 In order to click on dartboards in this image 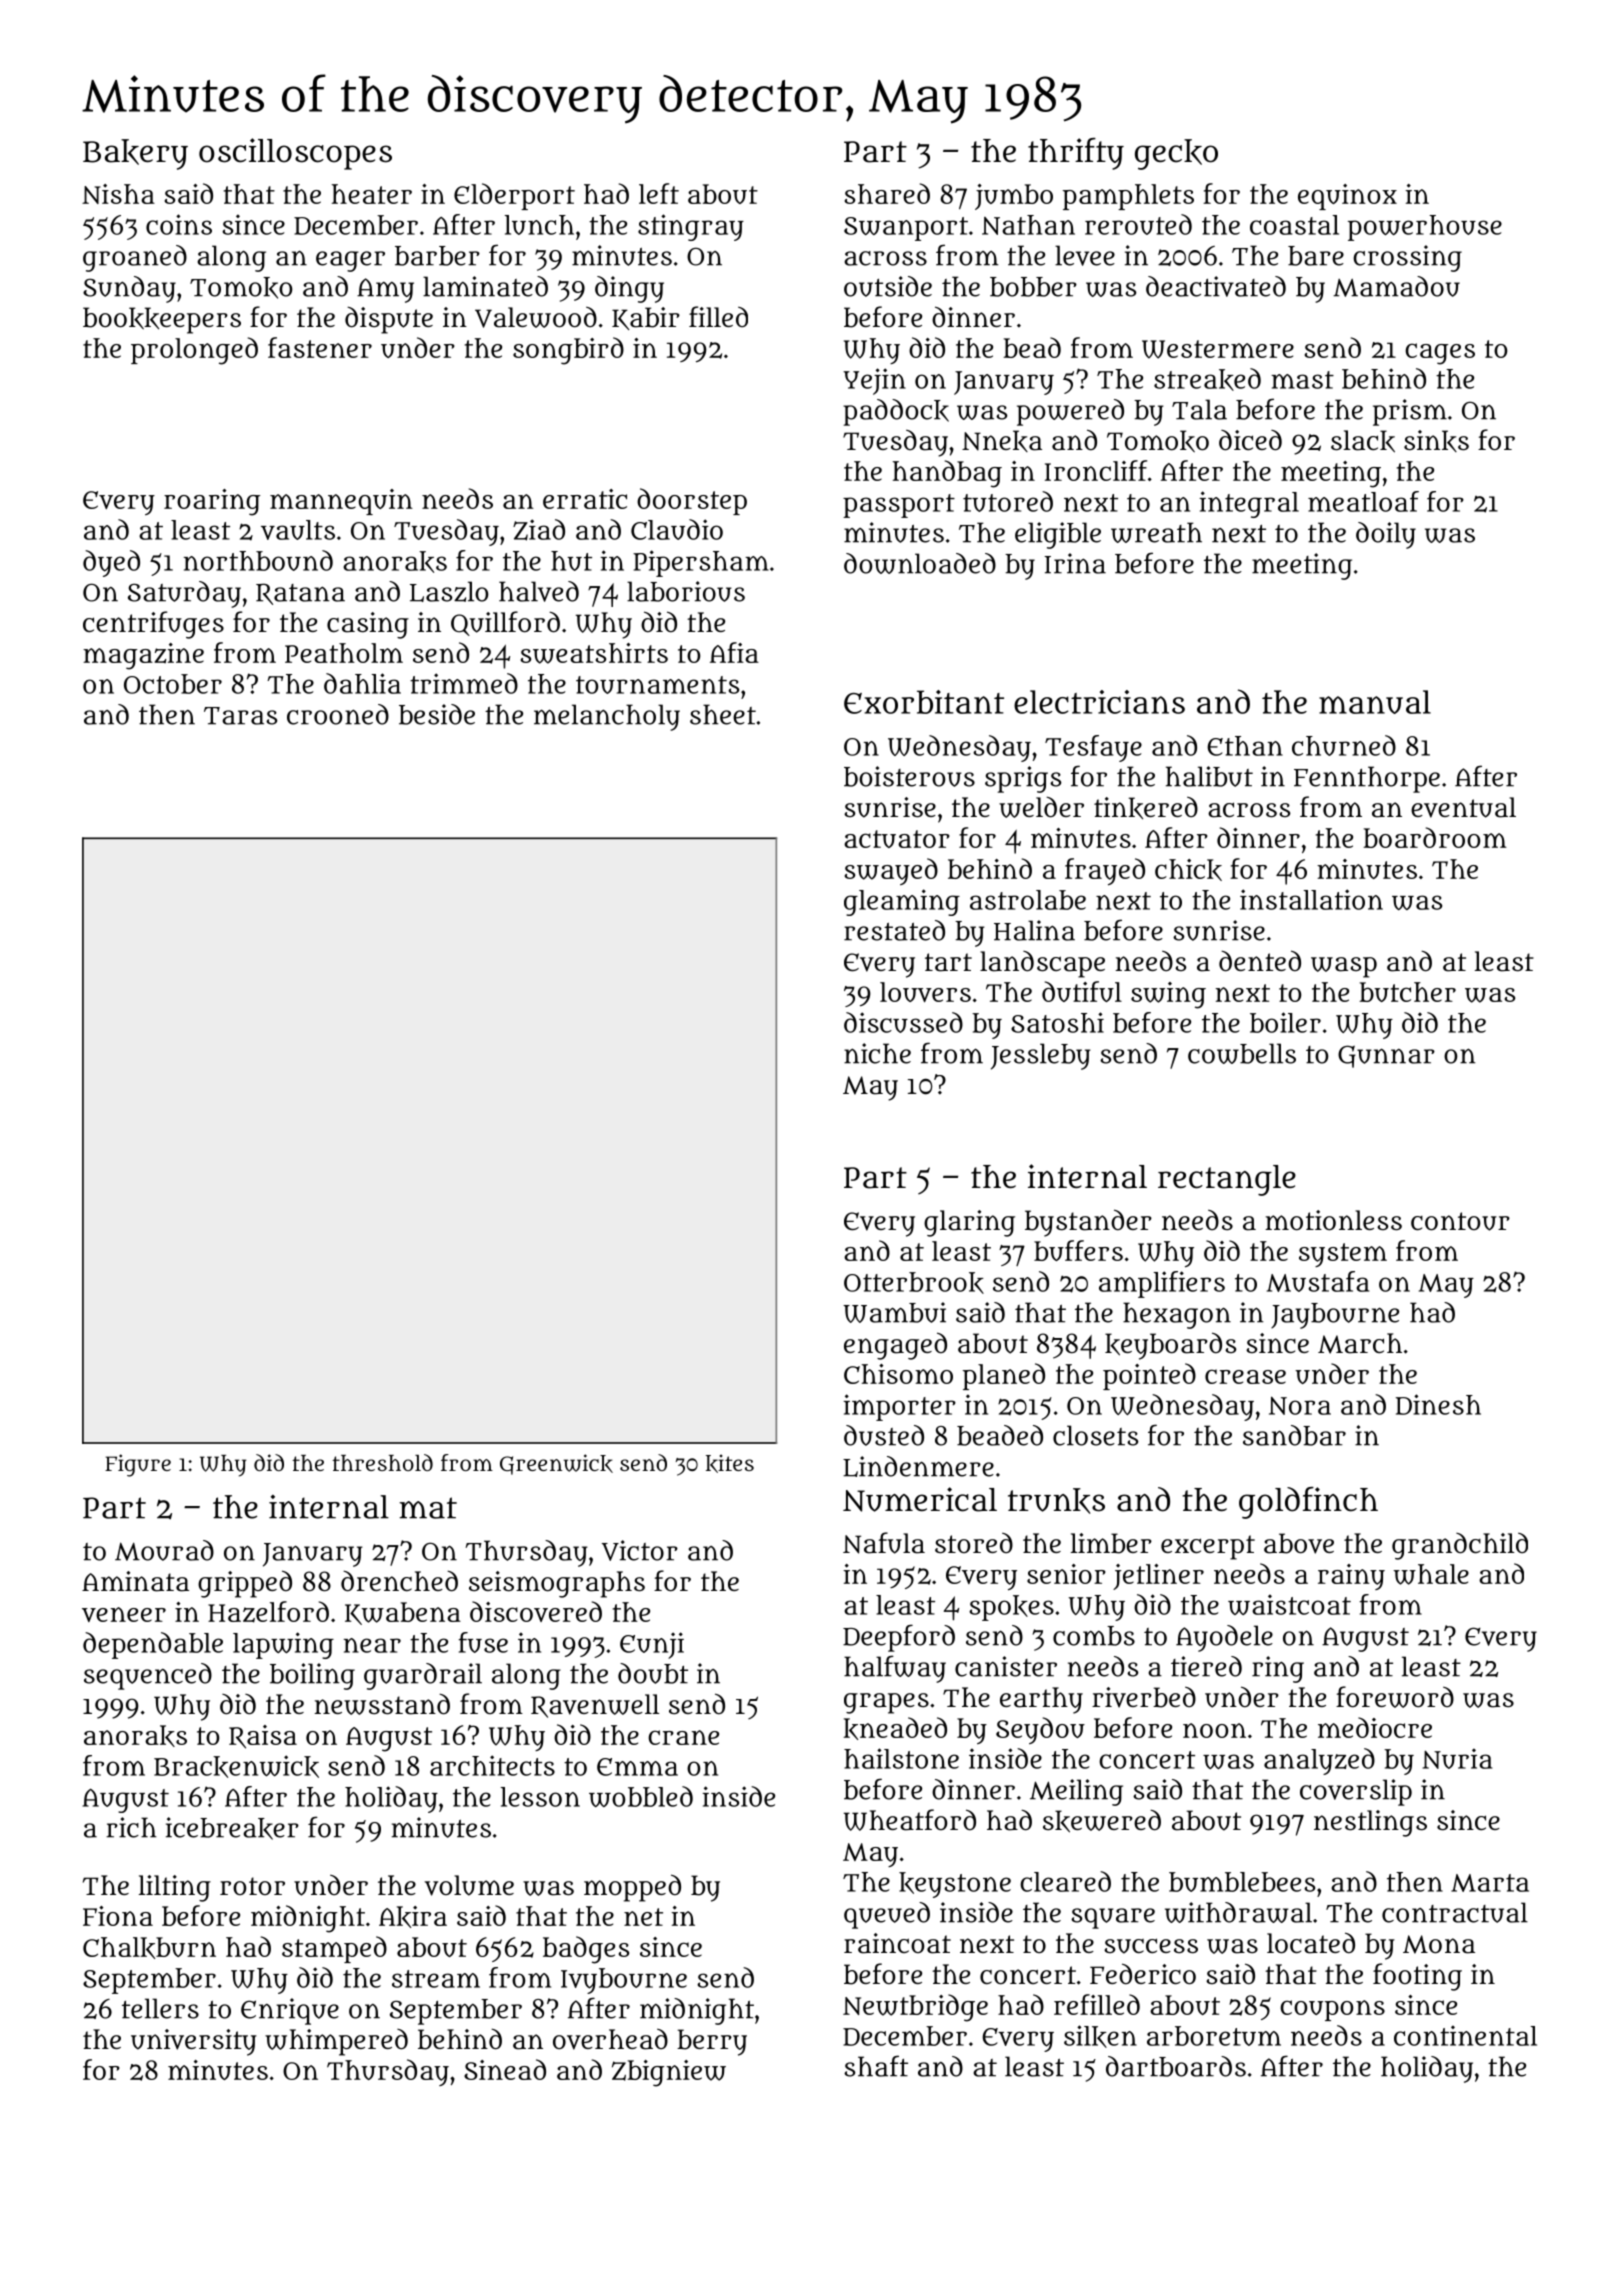, I will do `click(1176, 2066)`.
